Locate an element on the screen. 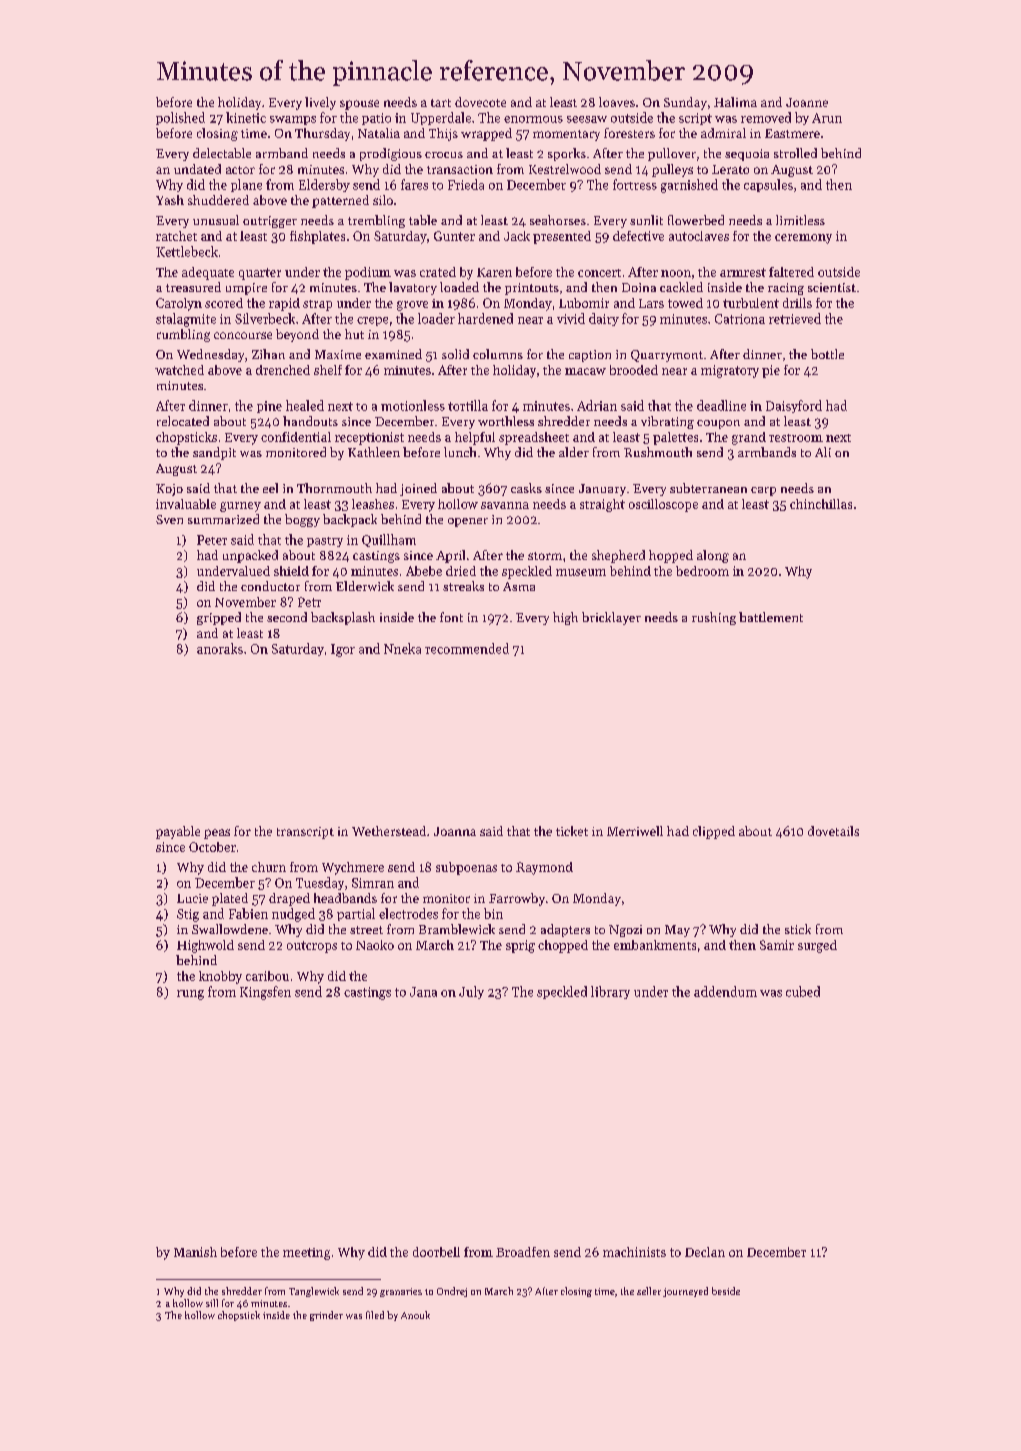 This screenshot has height=1451, width=1021. Bramblewick is located at coordinates (457, 929).
